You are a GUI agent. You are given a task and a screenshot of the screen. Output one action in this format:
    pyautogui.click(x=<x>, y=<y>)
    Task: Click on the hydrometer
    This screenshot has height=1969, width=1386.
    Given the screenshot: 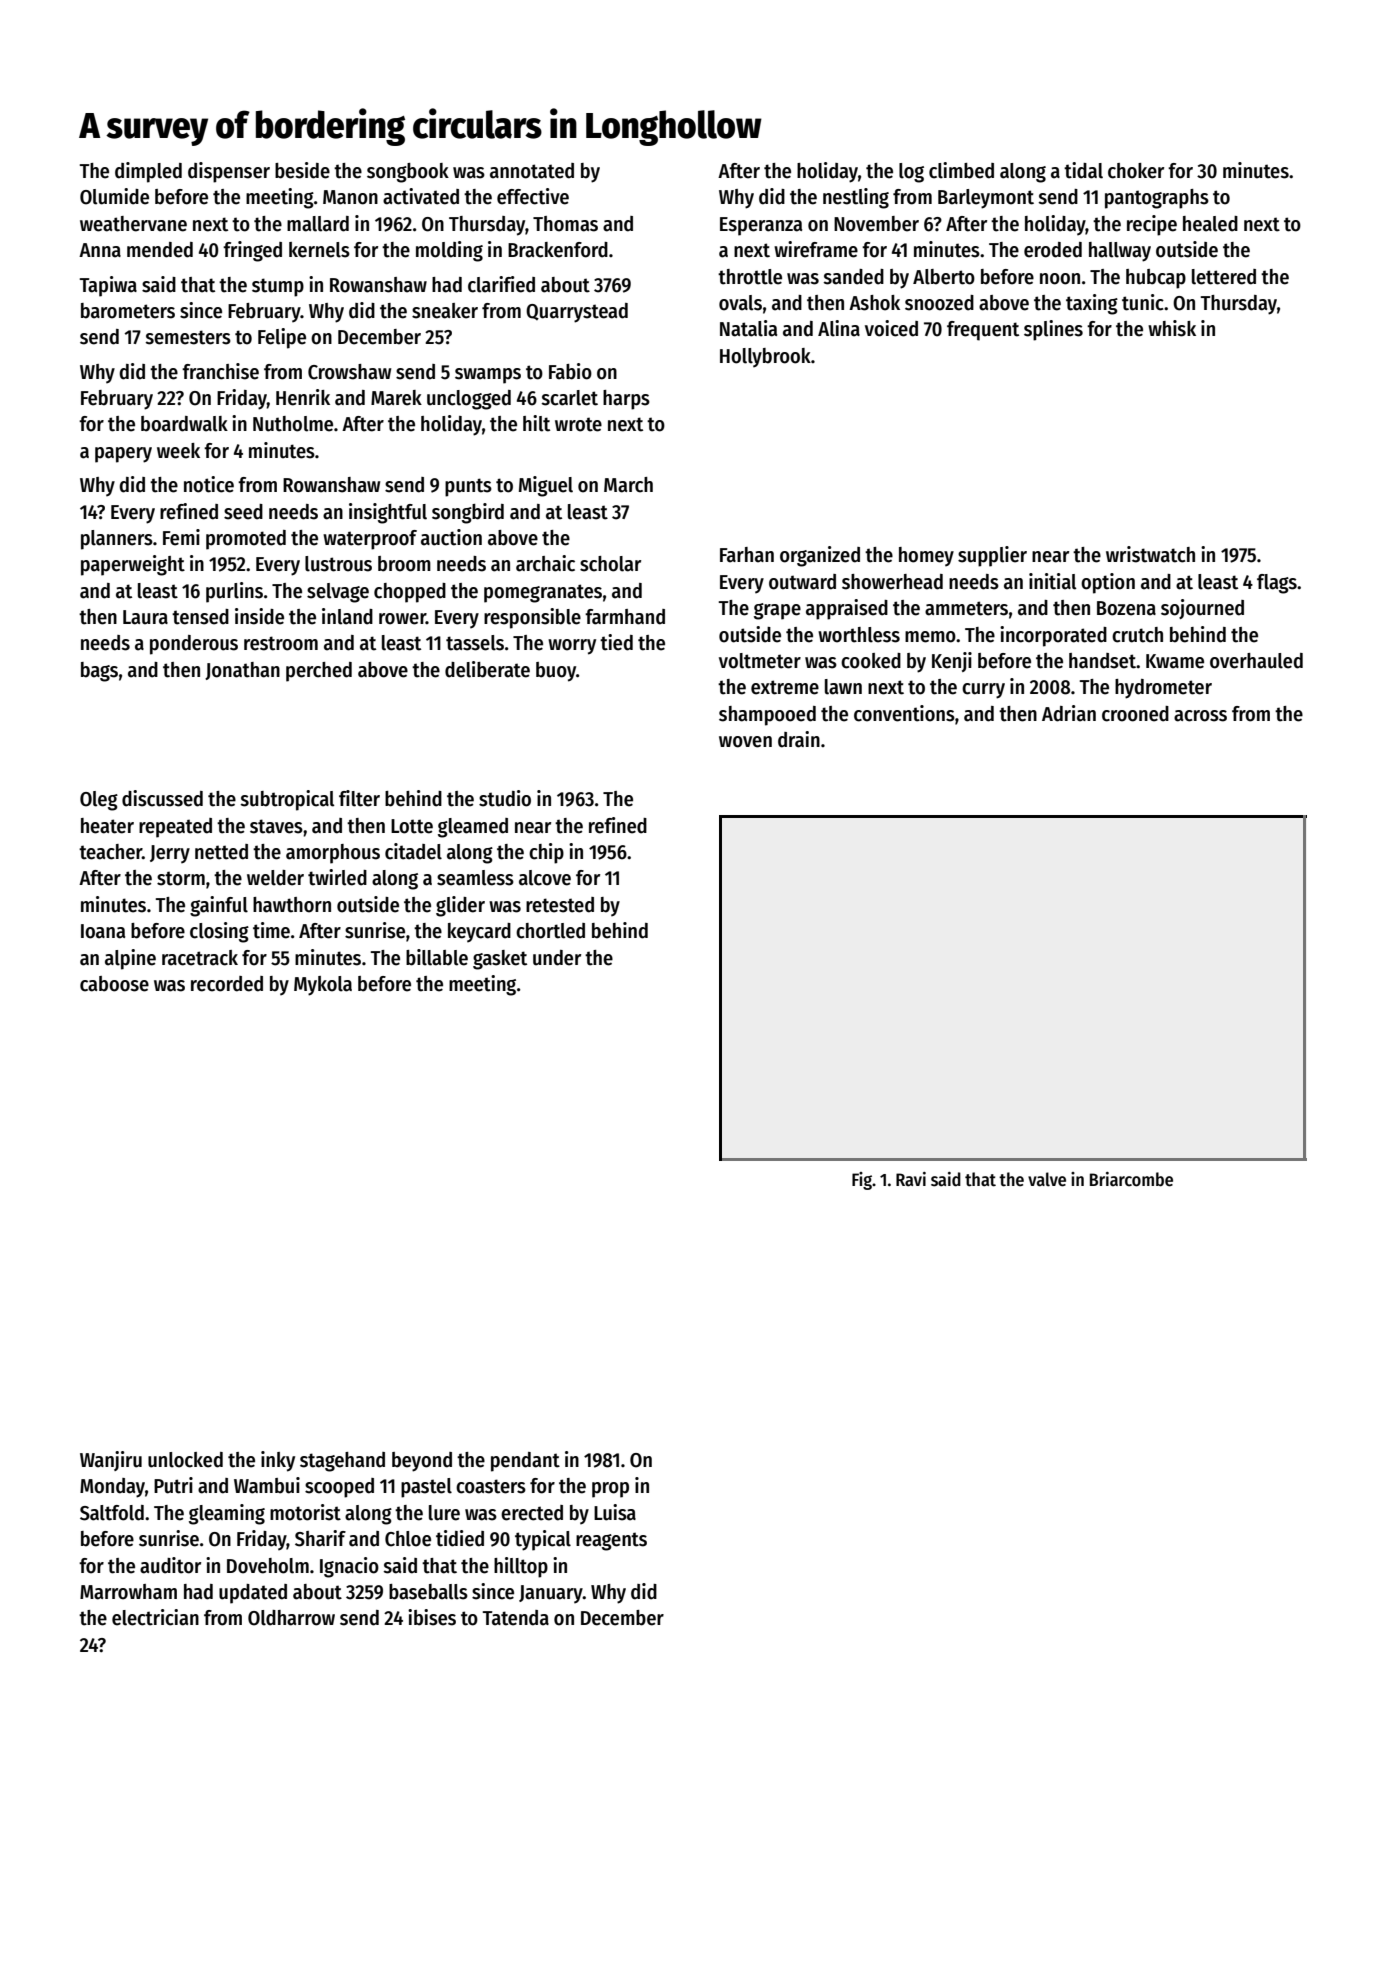 What is the action you would take?
    pyautogui.click(x=1163, y=689)
